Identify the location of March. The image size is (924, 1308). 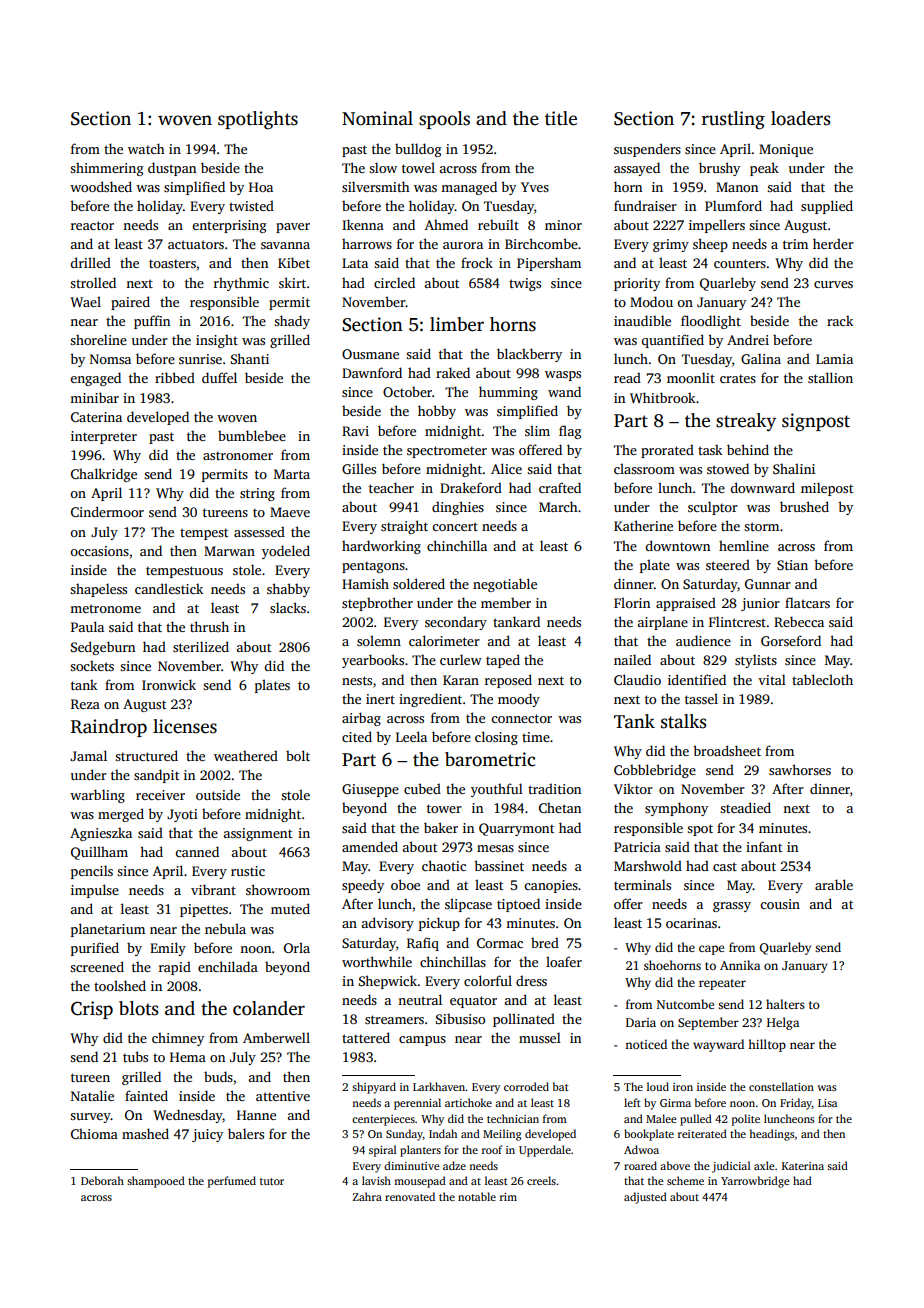
(558, 506).
